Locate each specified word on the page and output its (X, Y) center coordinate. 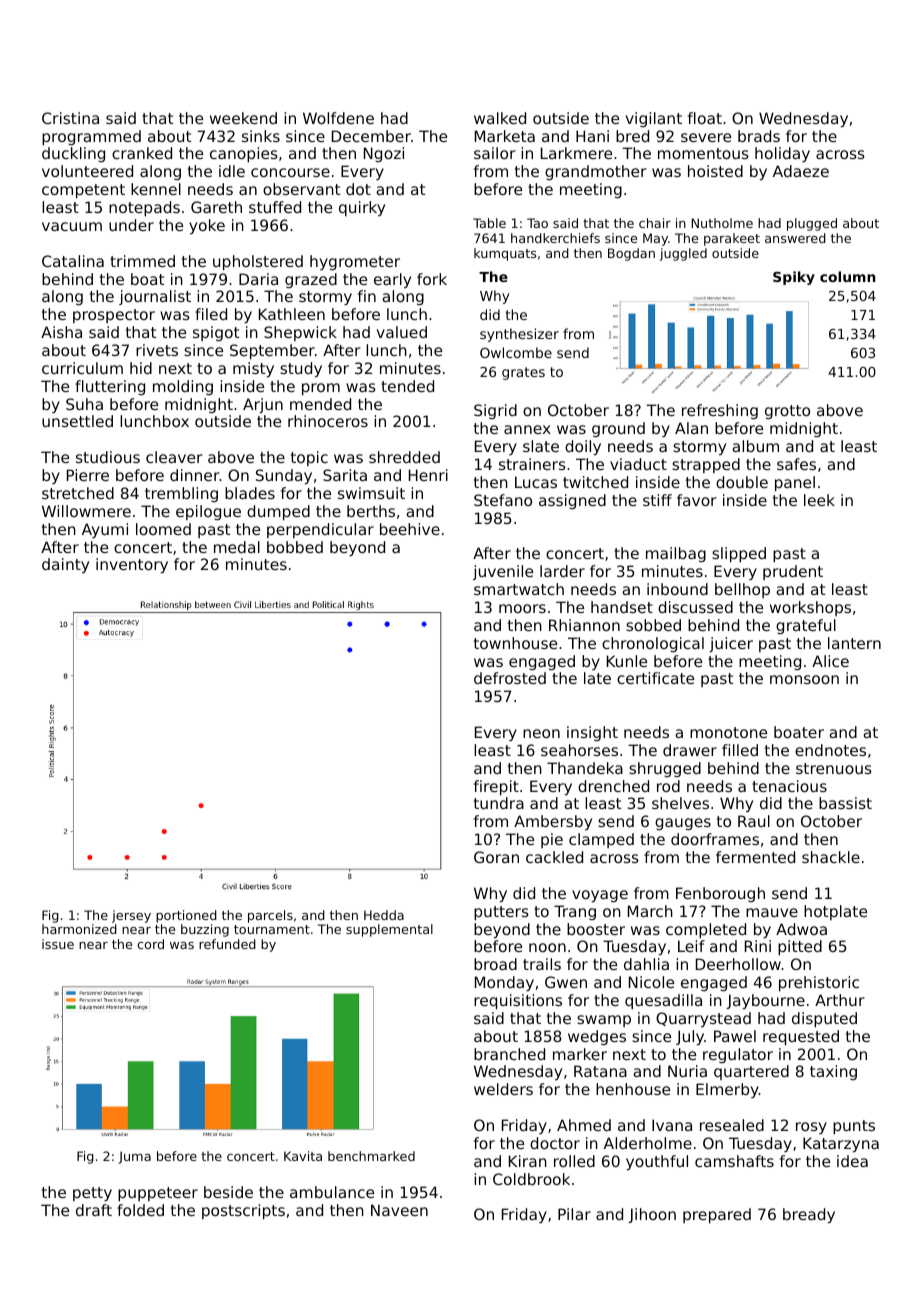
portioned (186, 916)
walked (500, 118)
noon (547, 947)
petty (92, 1194)
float (705, 118)
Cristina (70, 118)
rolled (574, 1161)
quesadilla (663, 1001)
